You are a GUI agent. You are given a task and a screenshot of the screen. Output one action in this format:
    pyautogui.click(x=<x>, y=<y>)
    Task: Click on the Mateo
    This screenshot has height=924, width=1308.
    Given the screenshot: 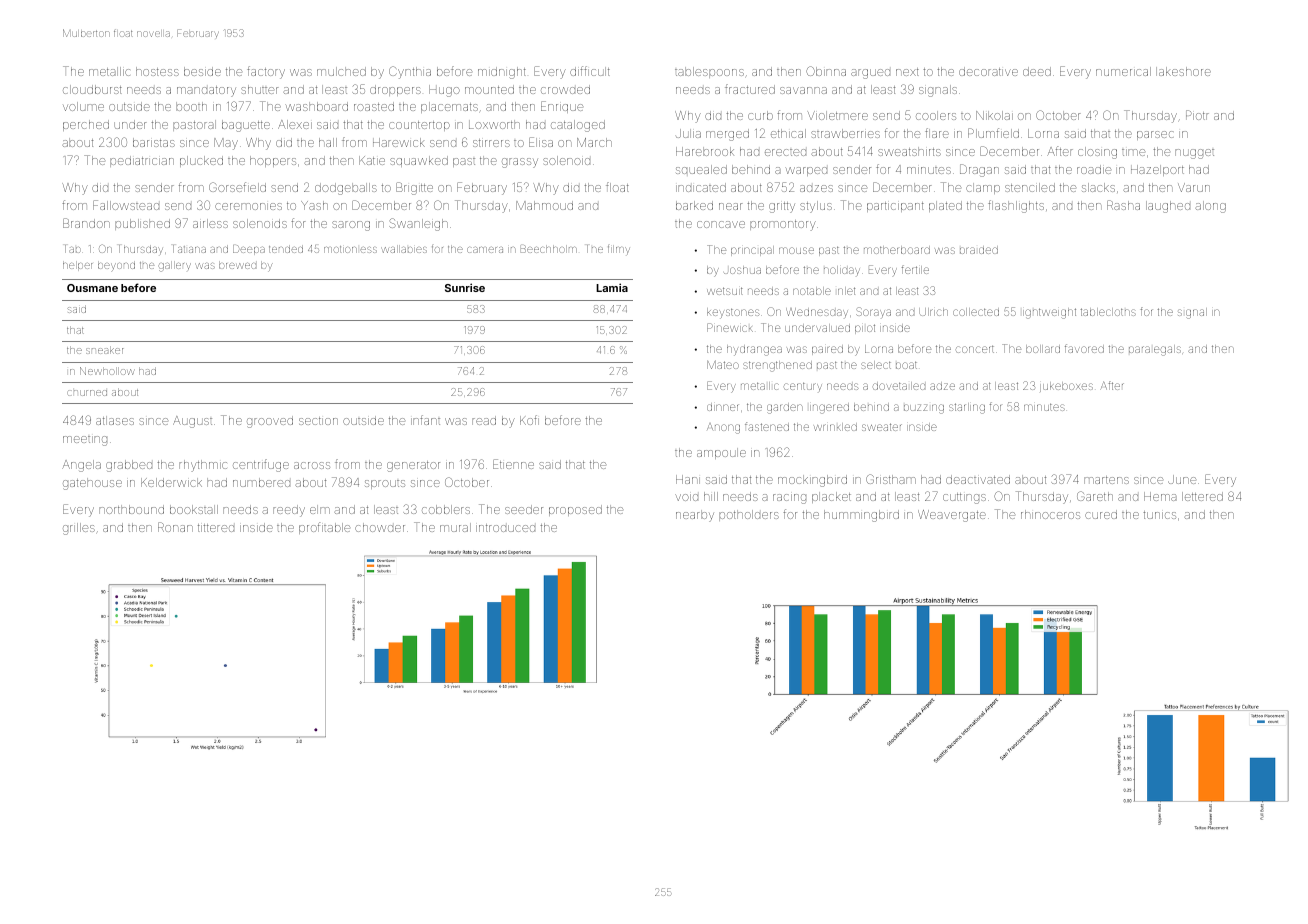 What is the action you would take?
    pyautogui.click(x=723, y=364)
